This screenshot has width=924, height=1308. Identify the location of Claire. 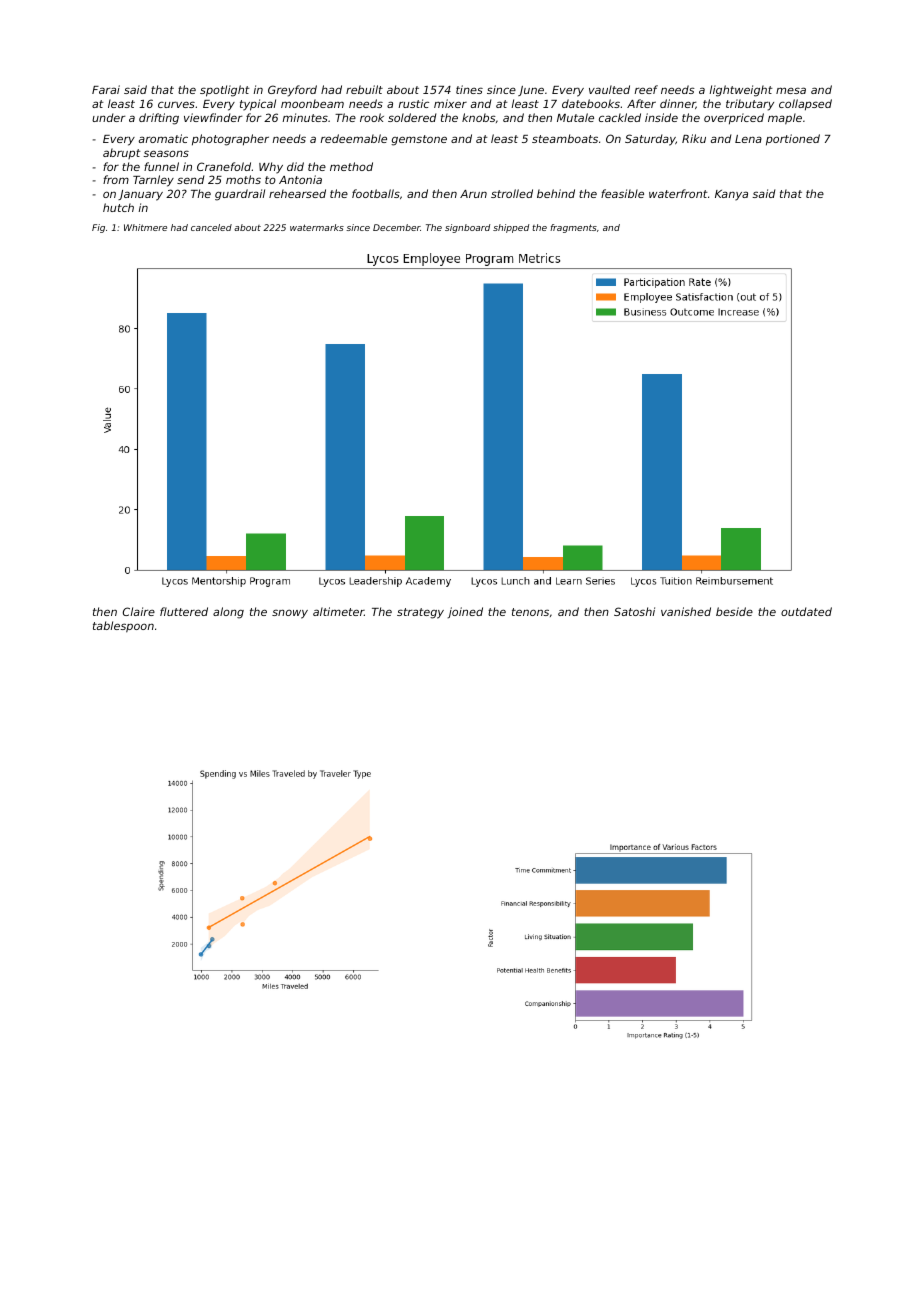
(139, 611).
